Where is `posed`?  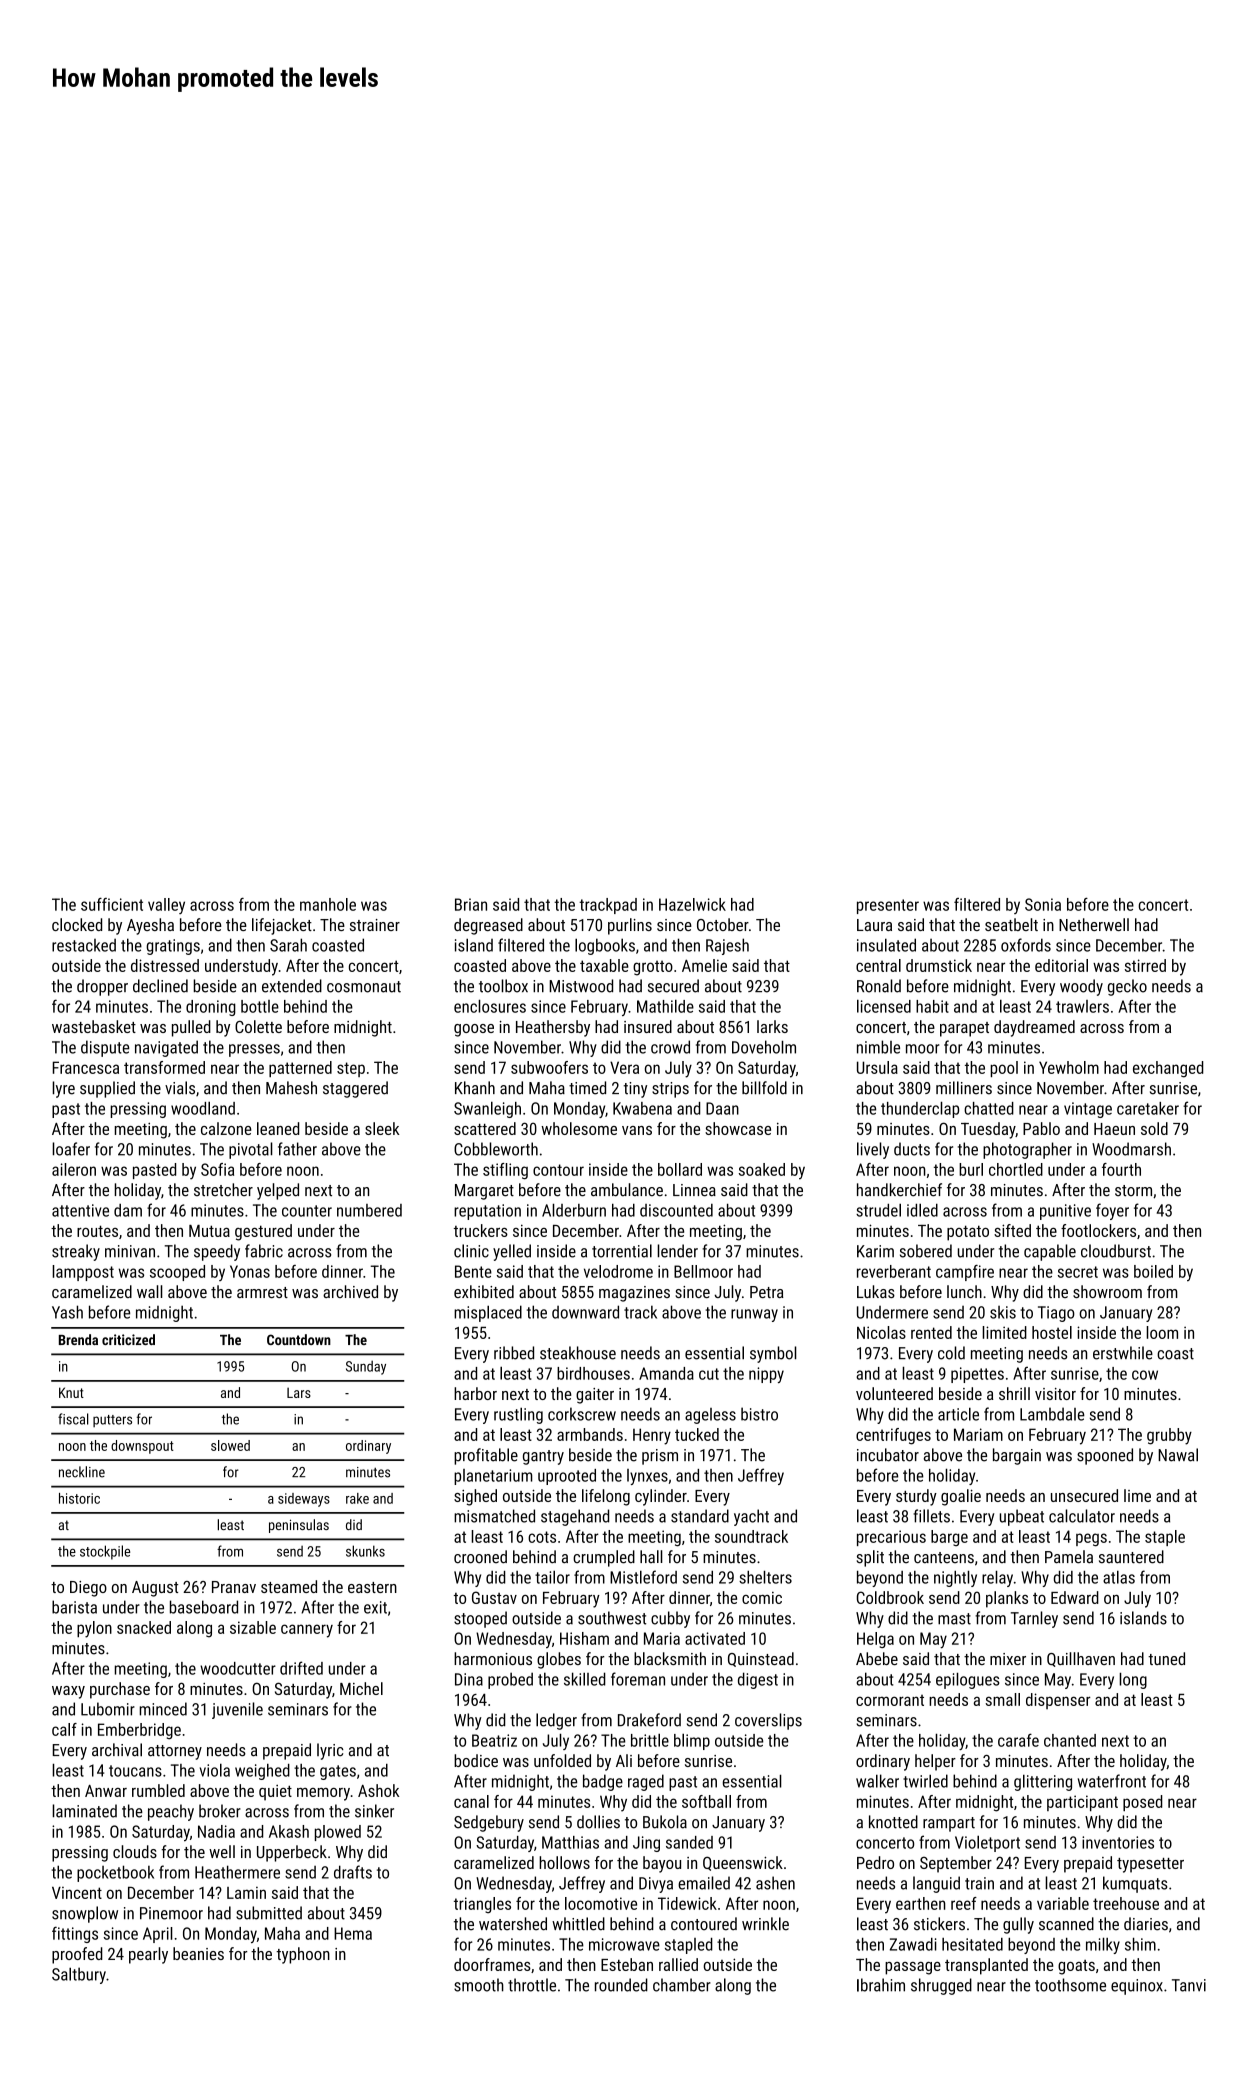
posed is located at coordinates (1142, 1803).
